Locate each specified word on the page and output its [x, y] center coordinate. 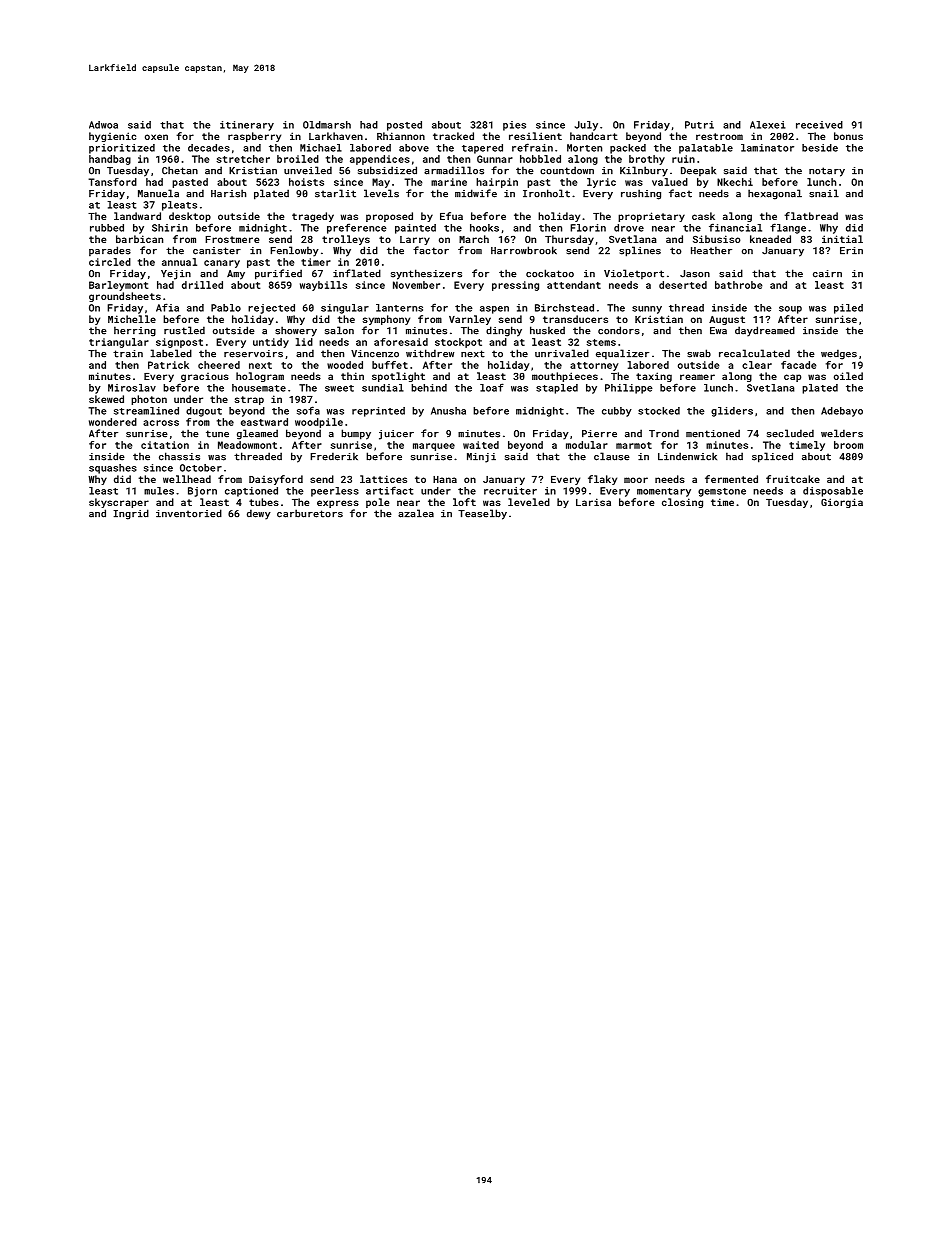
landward [137, 216]
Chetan [180, 170]
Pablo [226, 308]
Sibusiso [717, 239]
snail [824, 193]
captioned [251, 492]
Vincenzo [375, 354]
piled [848, 309]
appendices [380, 160]
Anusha [448, 411]
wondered [113, 422]
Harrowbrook [524, 250]
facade [798, 365]
